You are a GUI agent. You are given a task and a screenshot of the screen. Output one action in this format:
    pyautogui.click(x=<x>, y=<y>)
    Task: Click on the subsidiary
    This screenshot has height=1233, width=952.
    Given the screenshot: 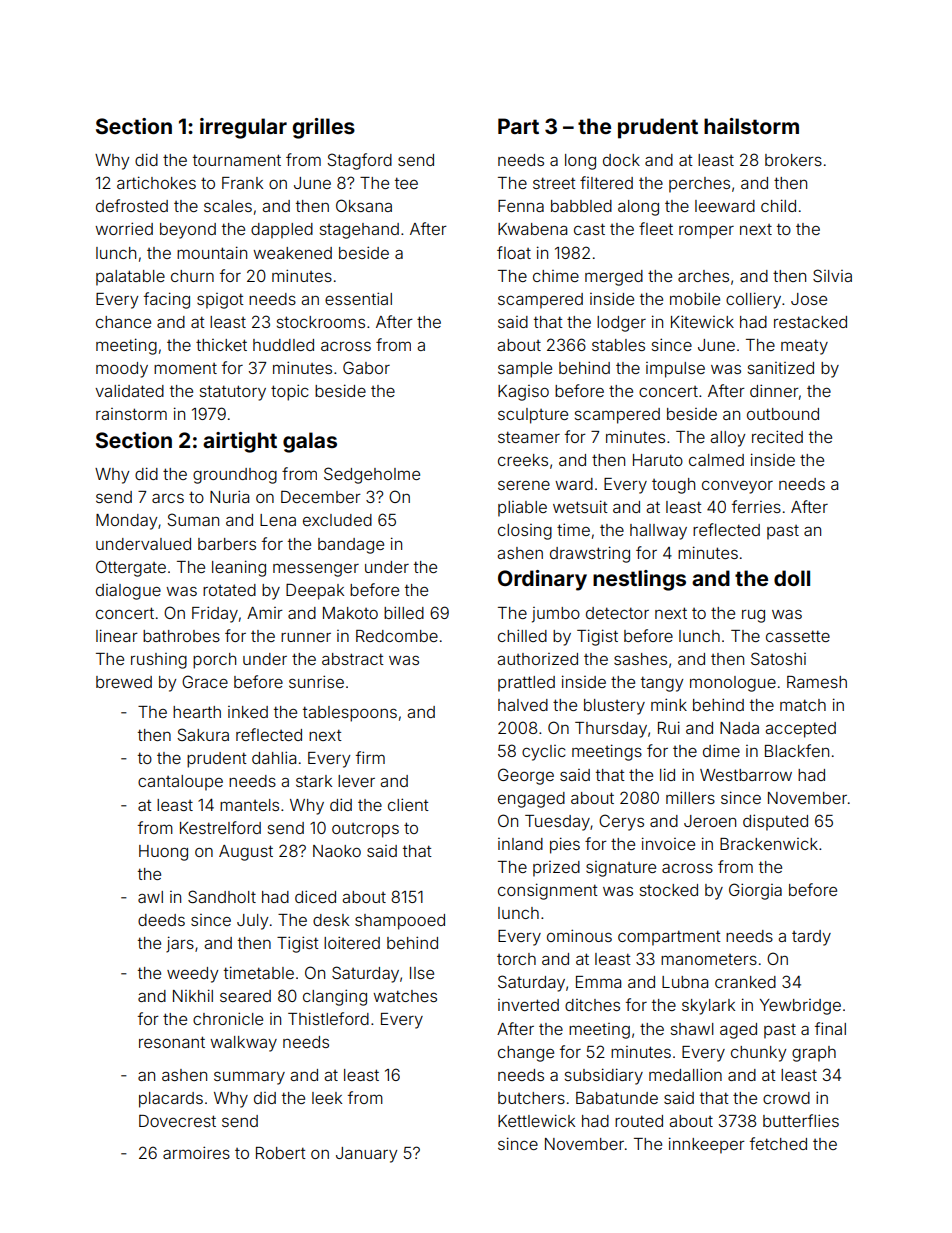 What is the action you would take?
    pyautogui.click(x=604, y=1076)
